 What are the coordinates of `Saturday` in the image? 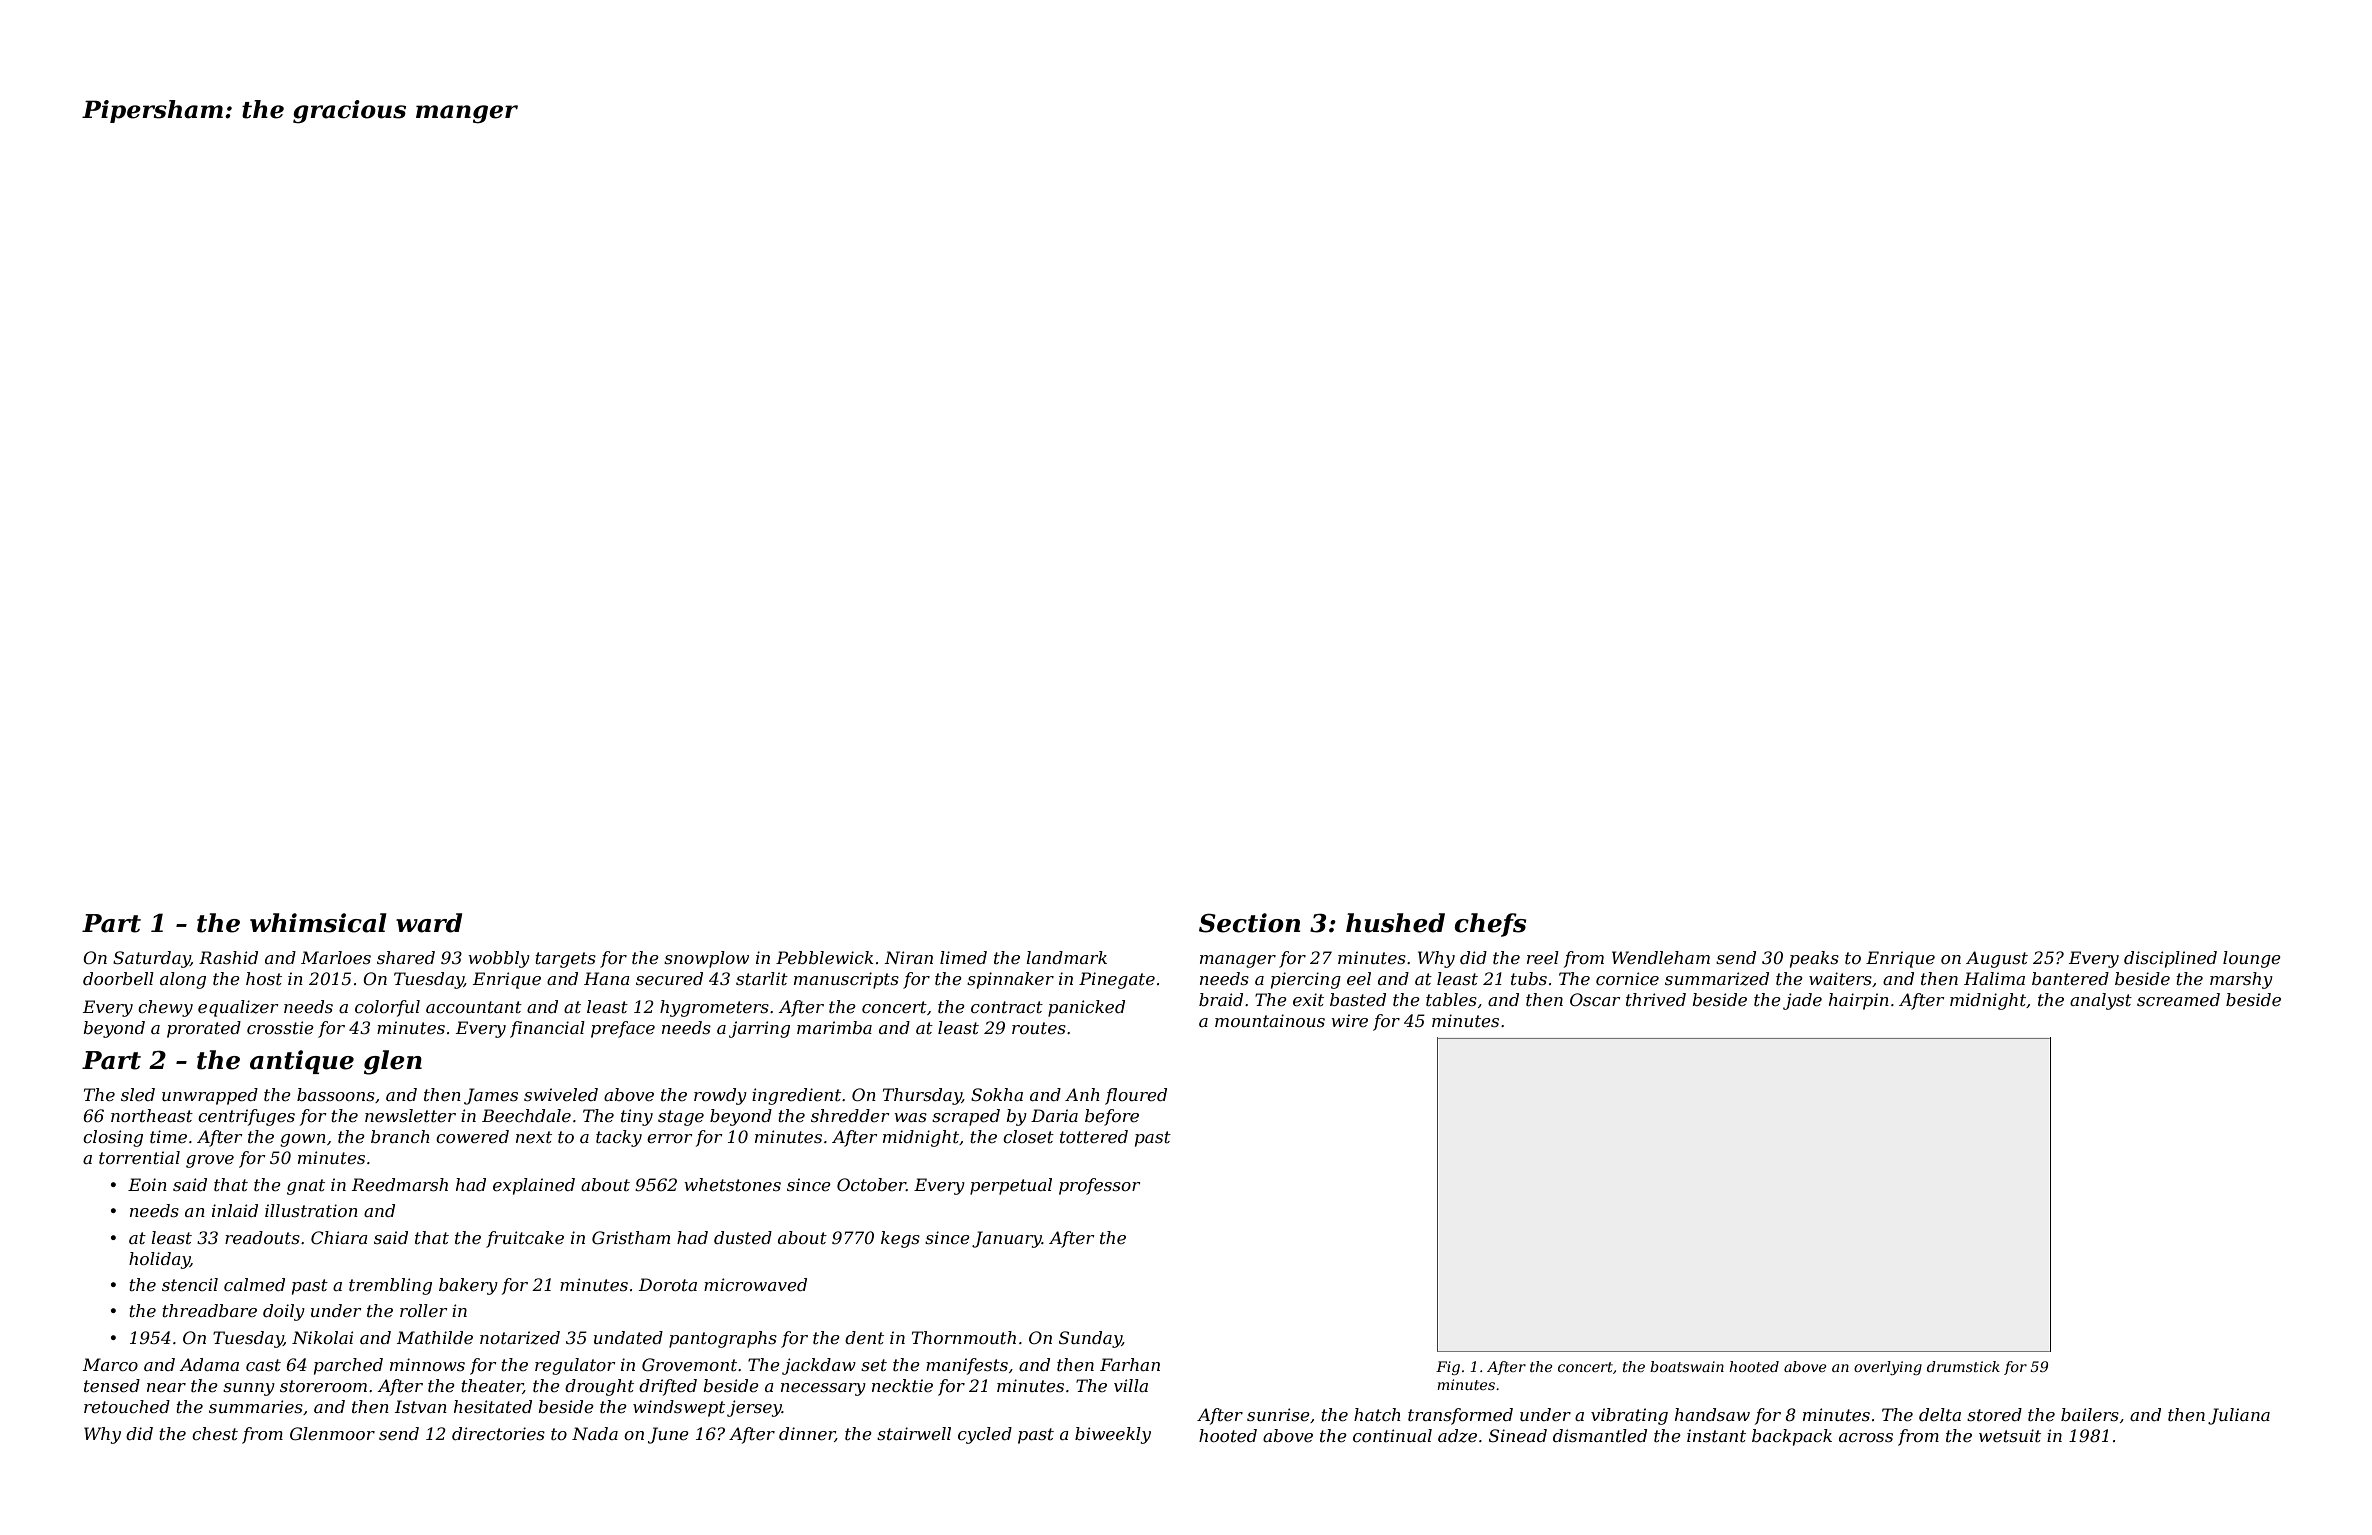 It's located at (152, 959).
